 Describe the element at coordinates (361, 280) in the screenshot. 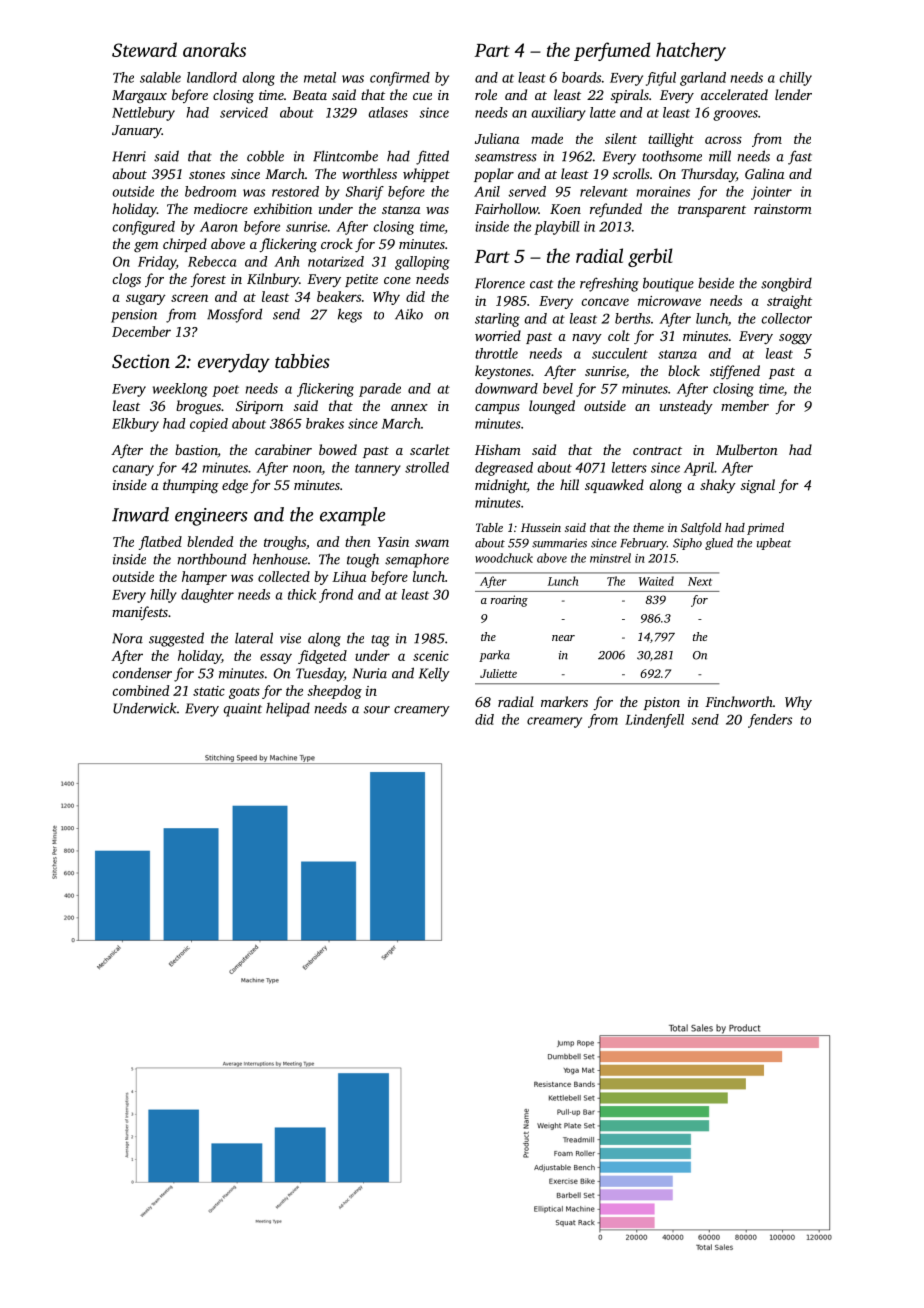

I see `petite` at that location.
